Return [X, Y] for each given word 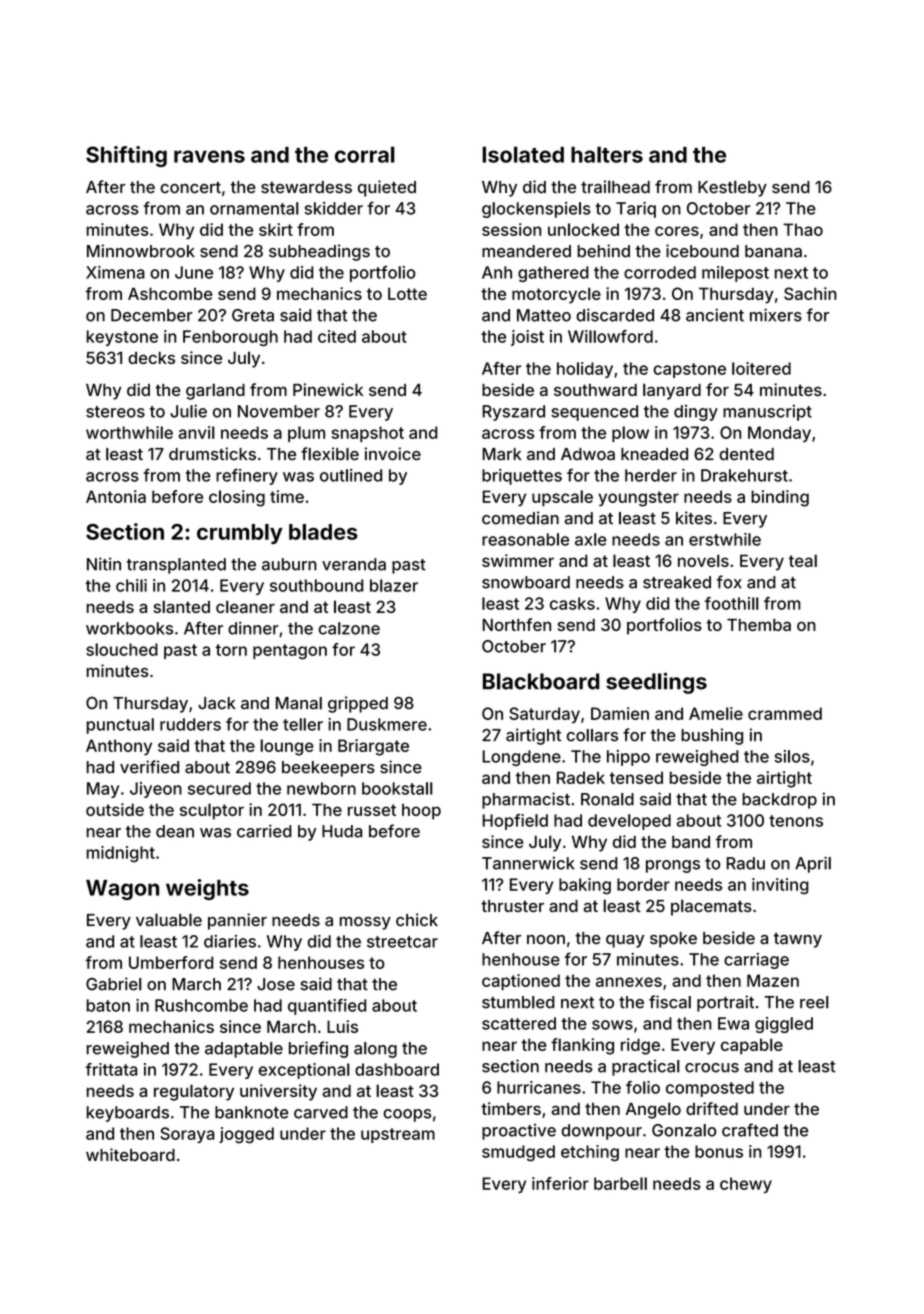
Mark [502, 454]
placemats [711, 907]
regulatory [194, 1092]
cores [677, 231]
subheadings [319, 252]
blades [323, 532]
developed [629, 822]
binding [780, 498]
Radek [581, 777]
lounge [287, 747]
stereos [115, 412]
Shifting [126, 156]
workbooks [129, 628]
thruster [512, 906]
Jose [276, 984]
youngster [638, 499]
